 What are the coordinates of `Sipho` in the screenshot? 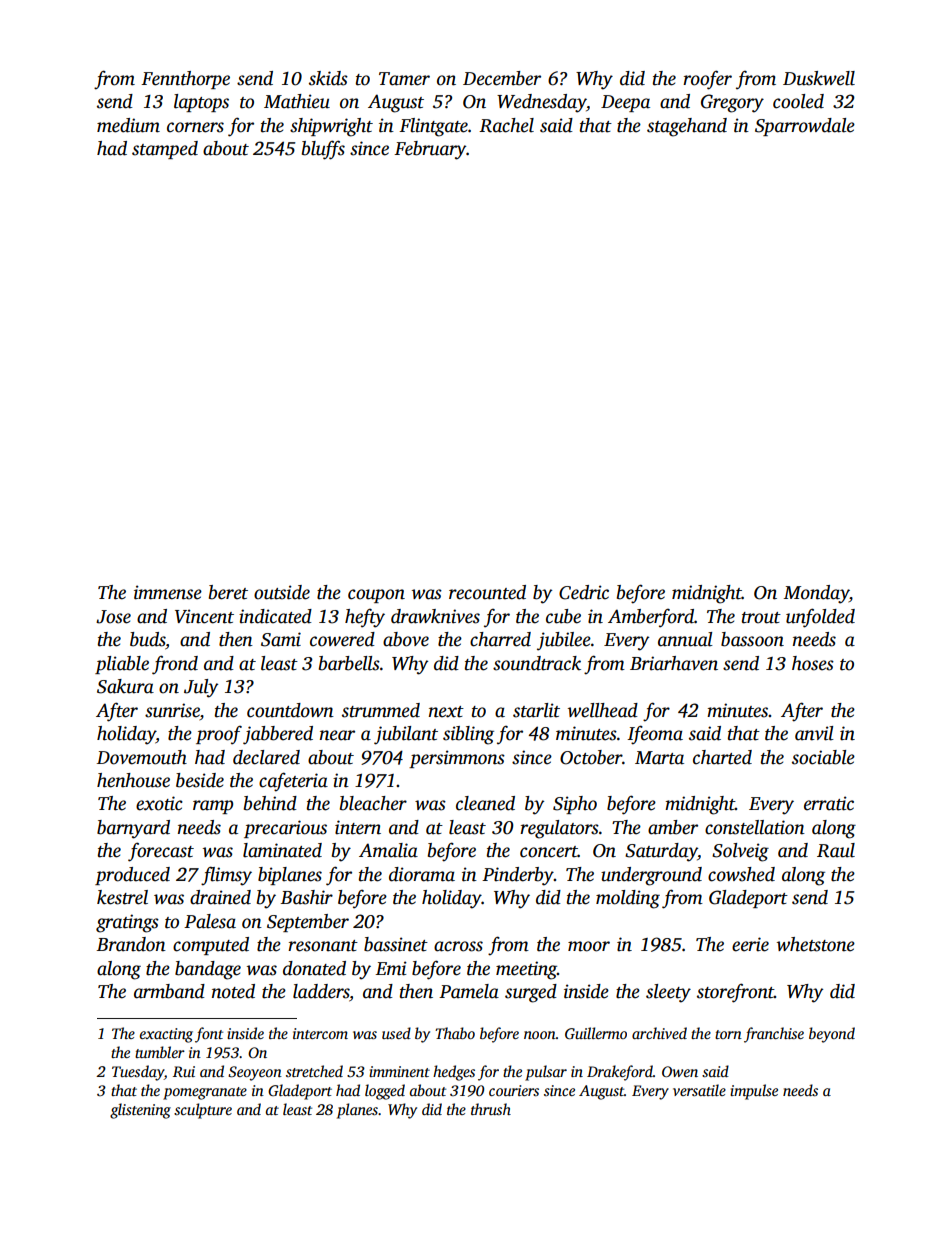 It's located at (575, 805).
